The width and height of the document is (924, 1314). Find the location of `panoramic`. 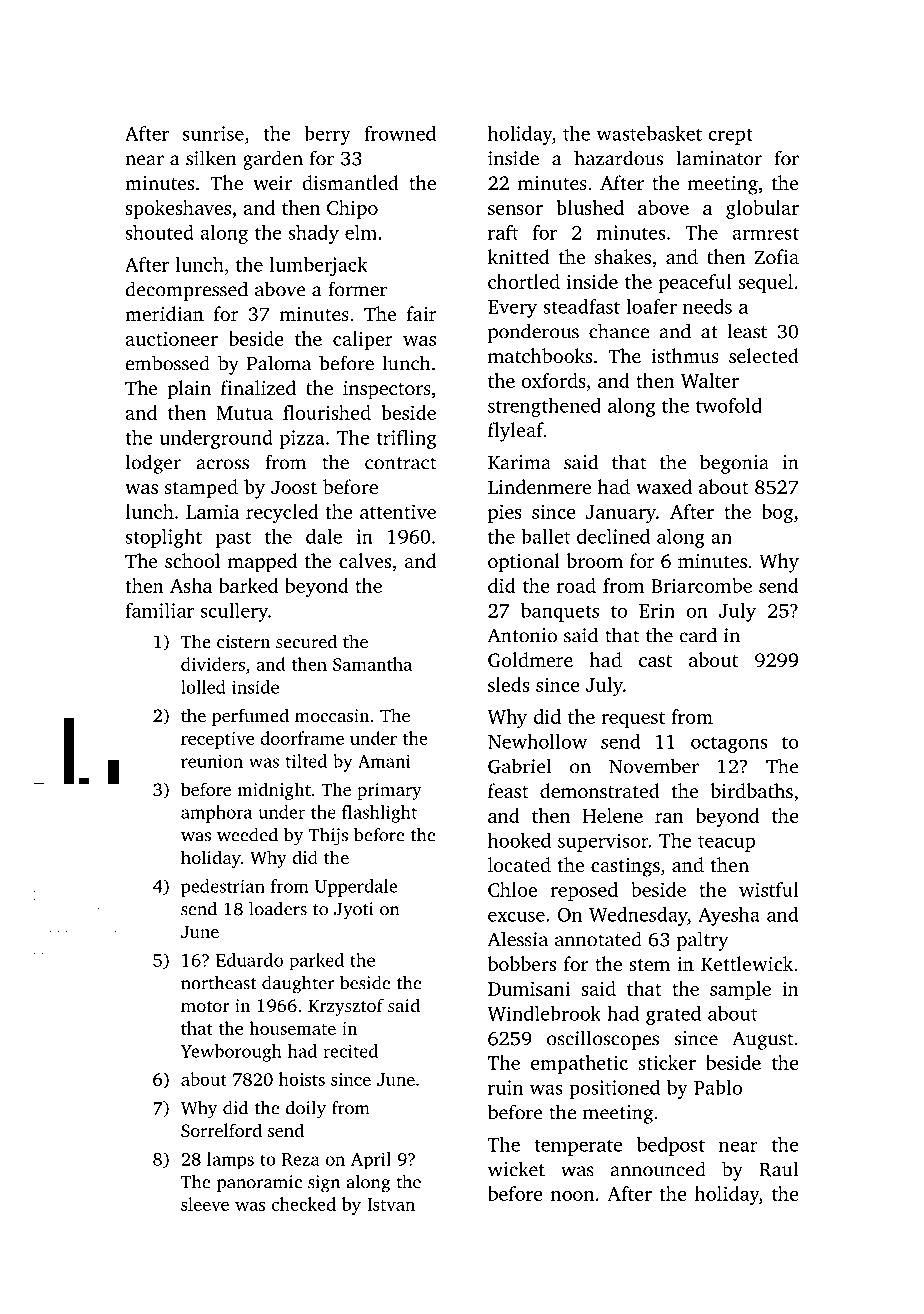

panoramic is located at coordinates (259, 1184).
